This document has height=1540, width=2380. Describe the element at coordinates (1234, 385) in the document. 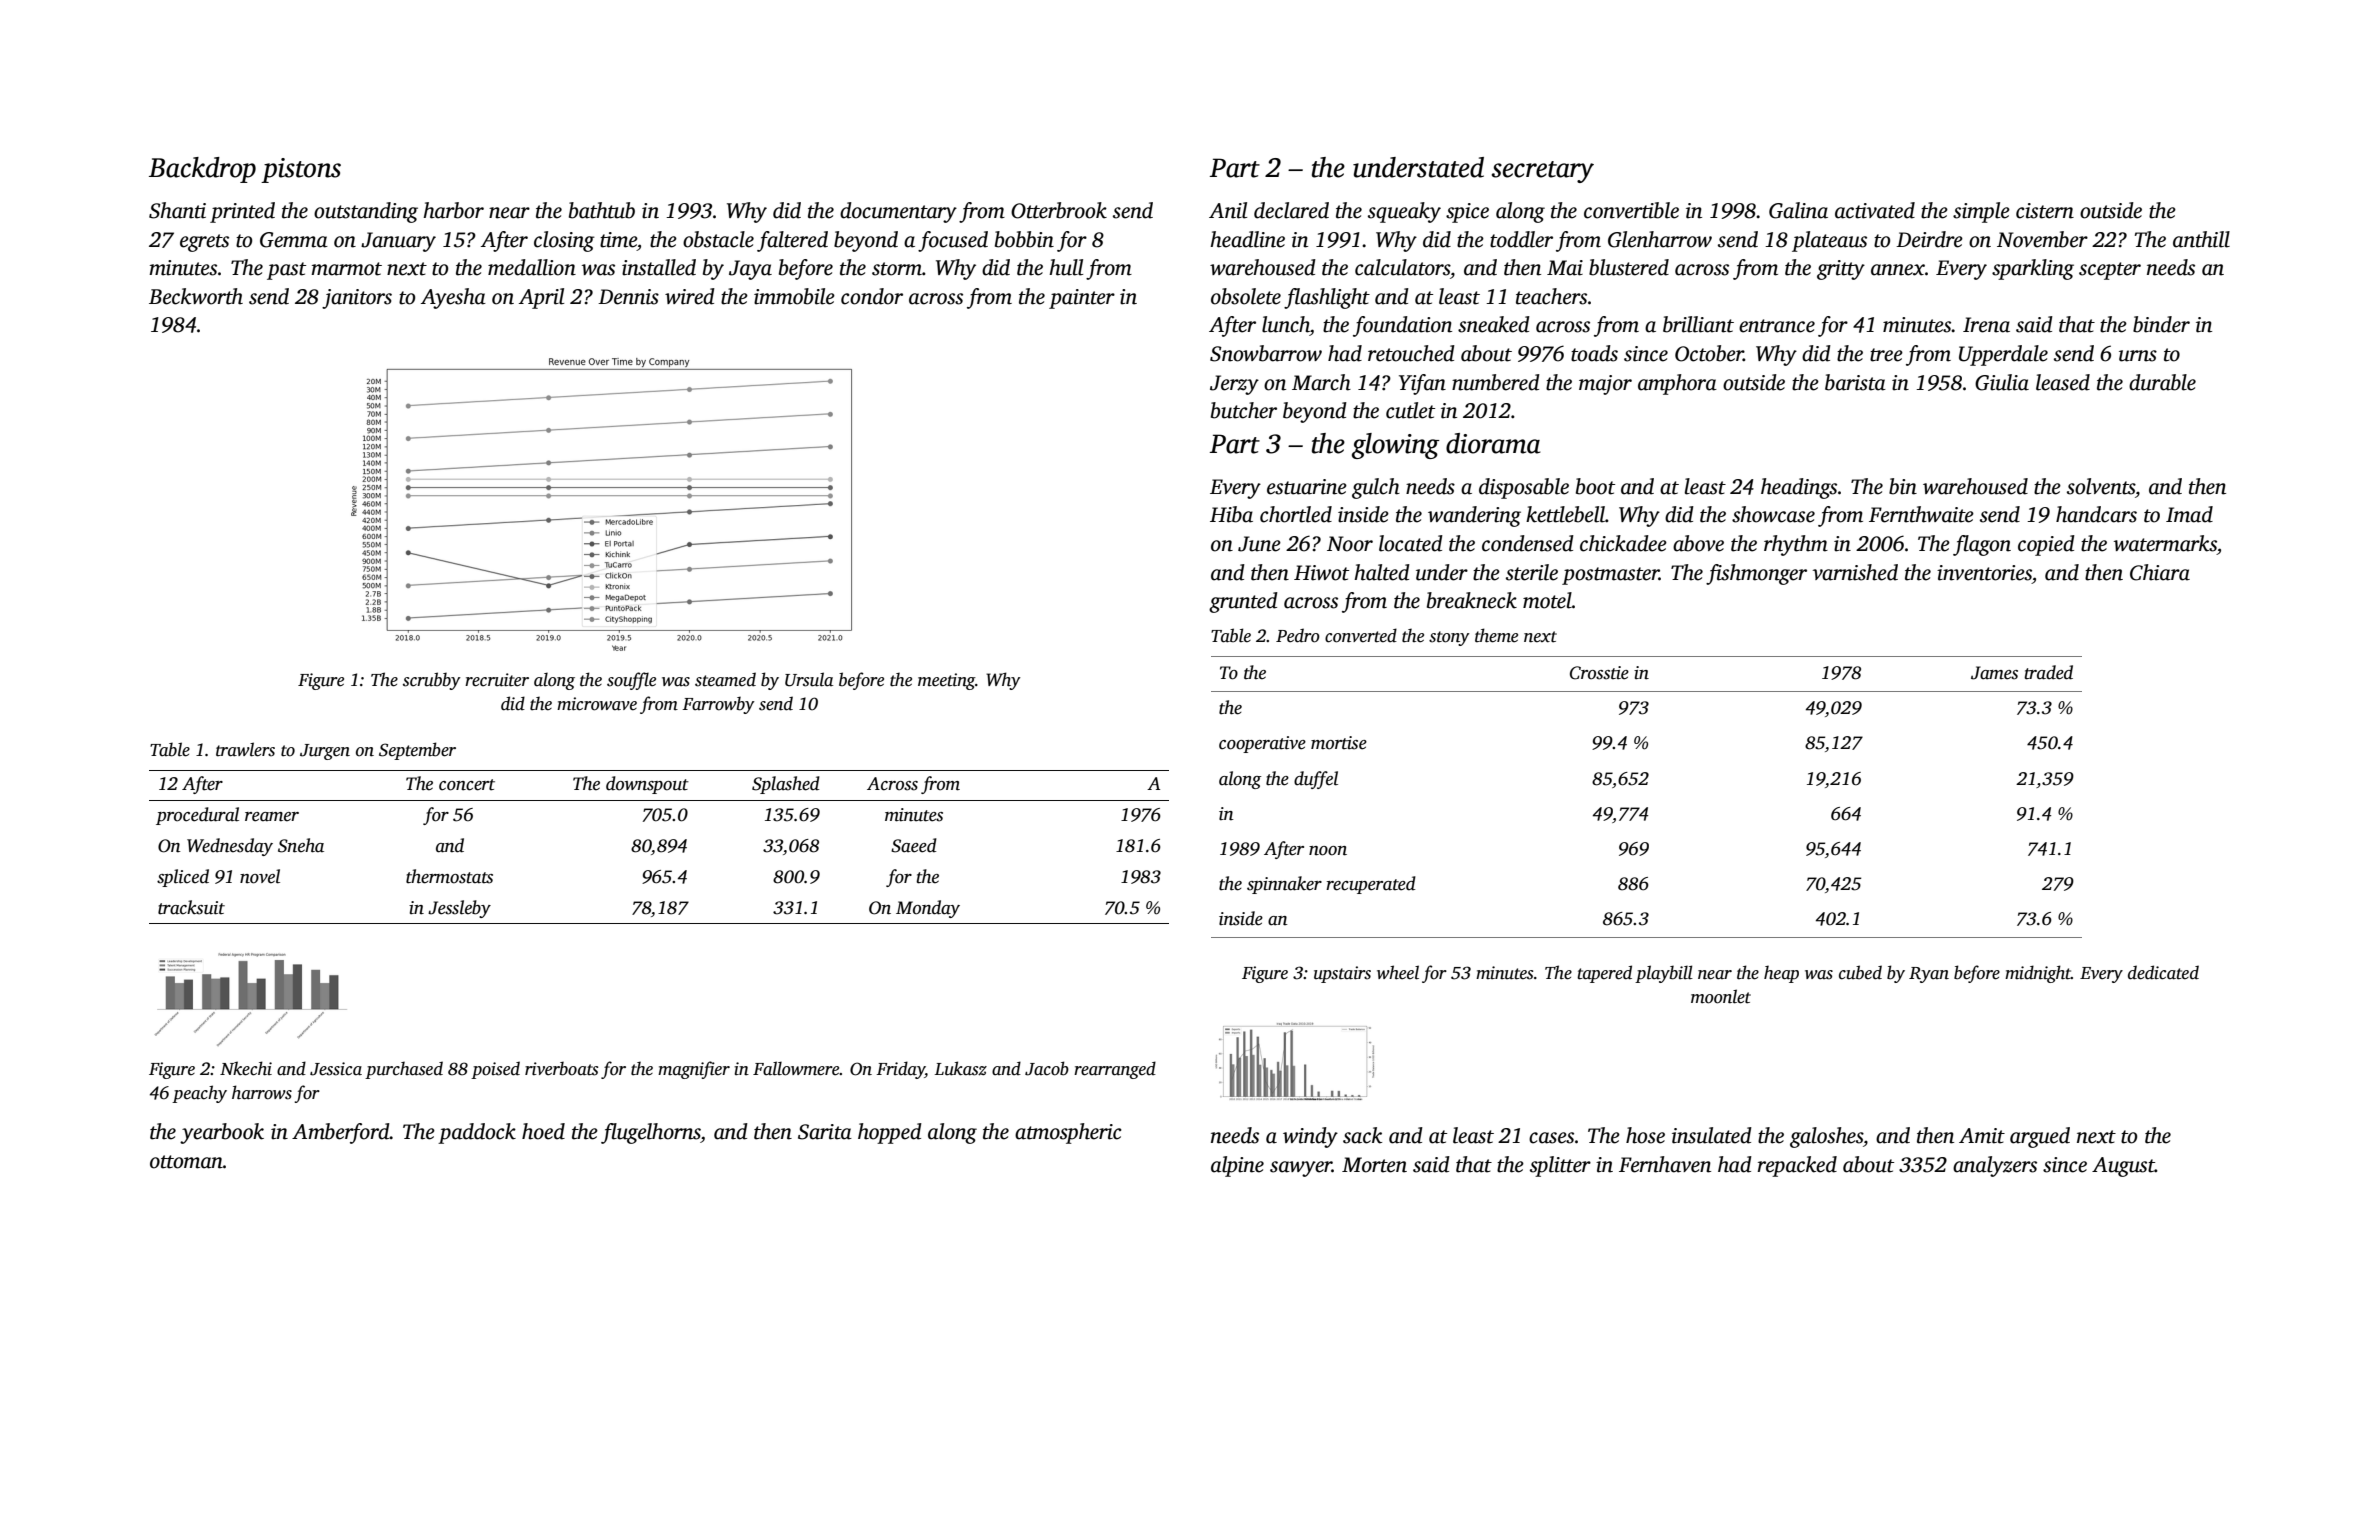

I see `Jerzy` at that location.
